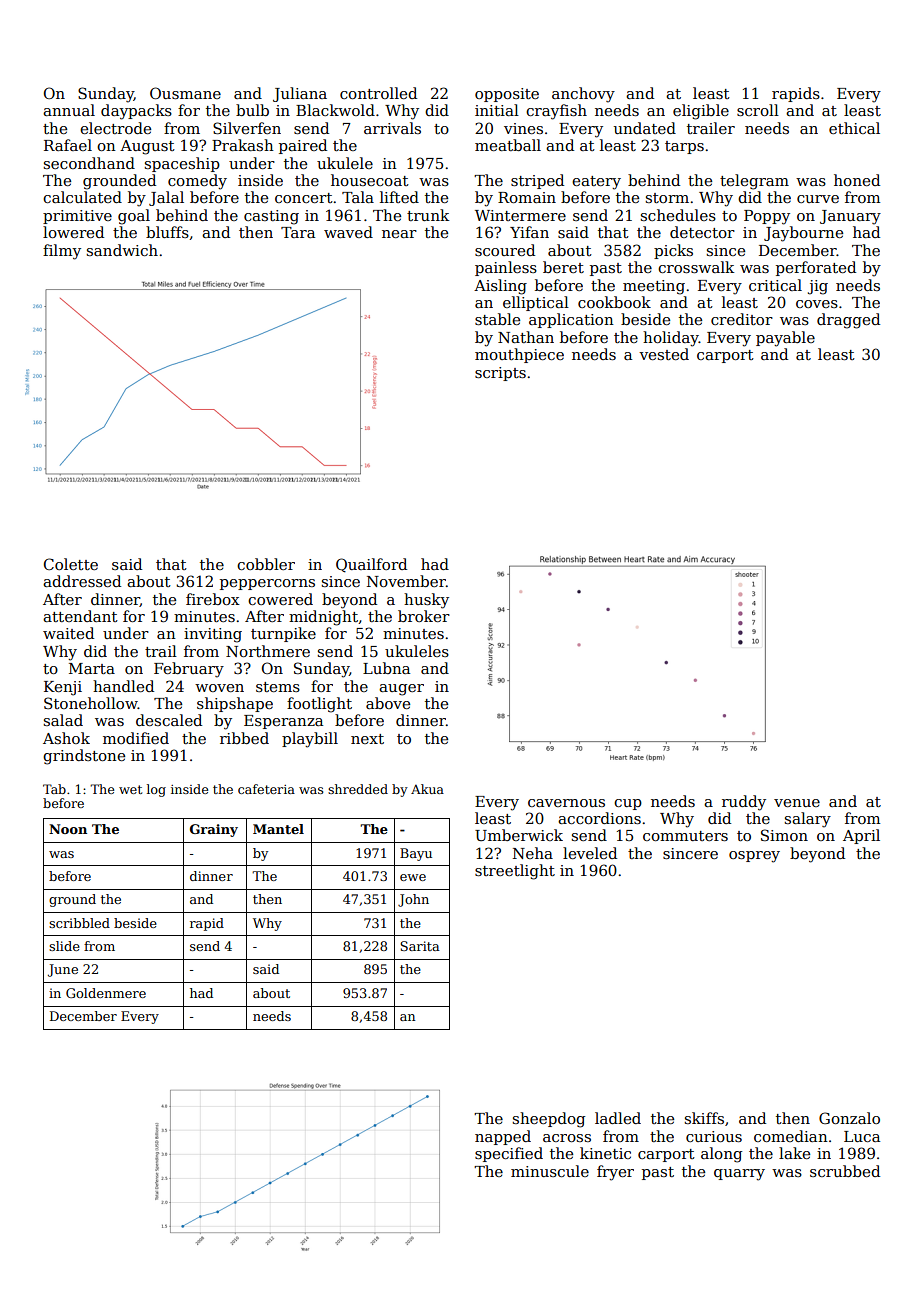 The height and width of the screenshot is (1308, 924). What do you see at coordinates (420, 946) in the screenshot?
I see `Sarita` at bounding box center [420, 946].
